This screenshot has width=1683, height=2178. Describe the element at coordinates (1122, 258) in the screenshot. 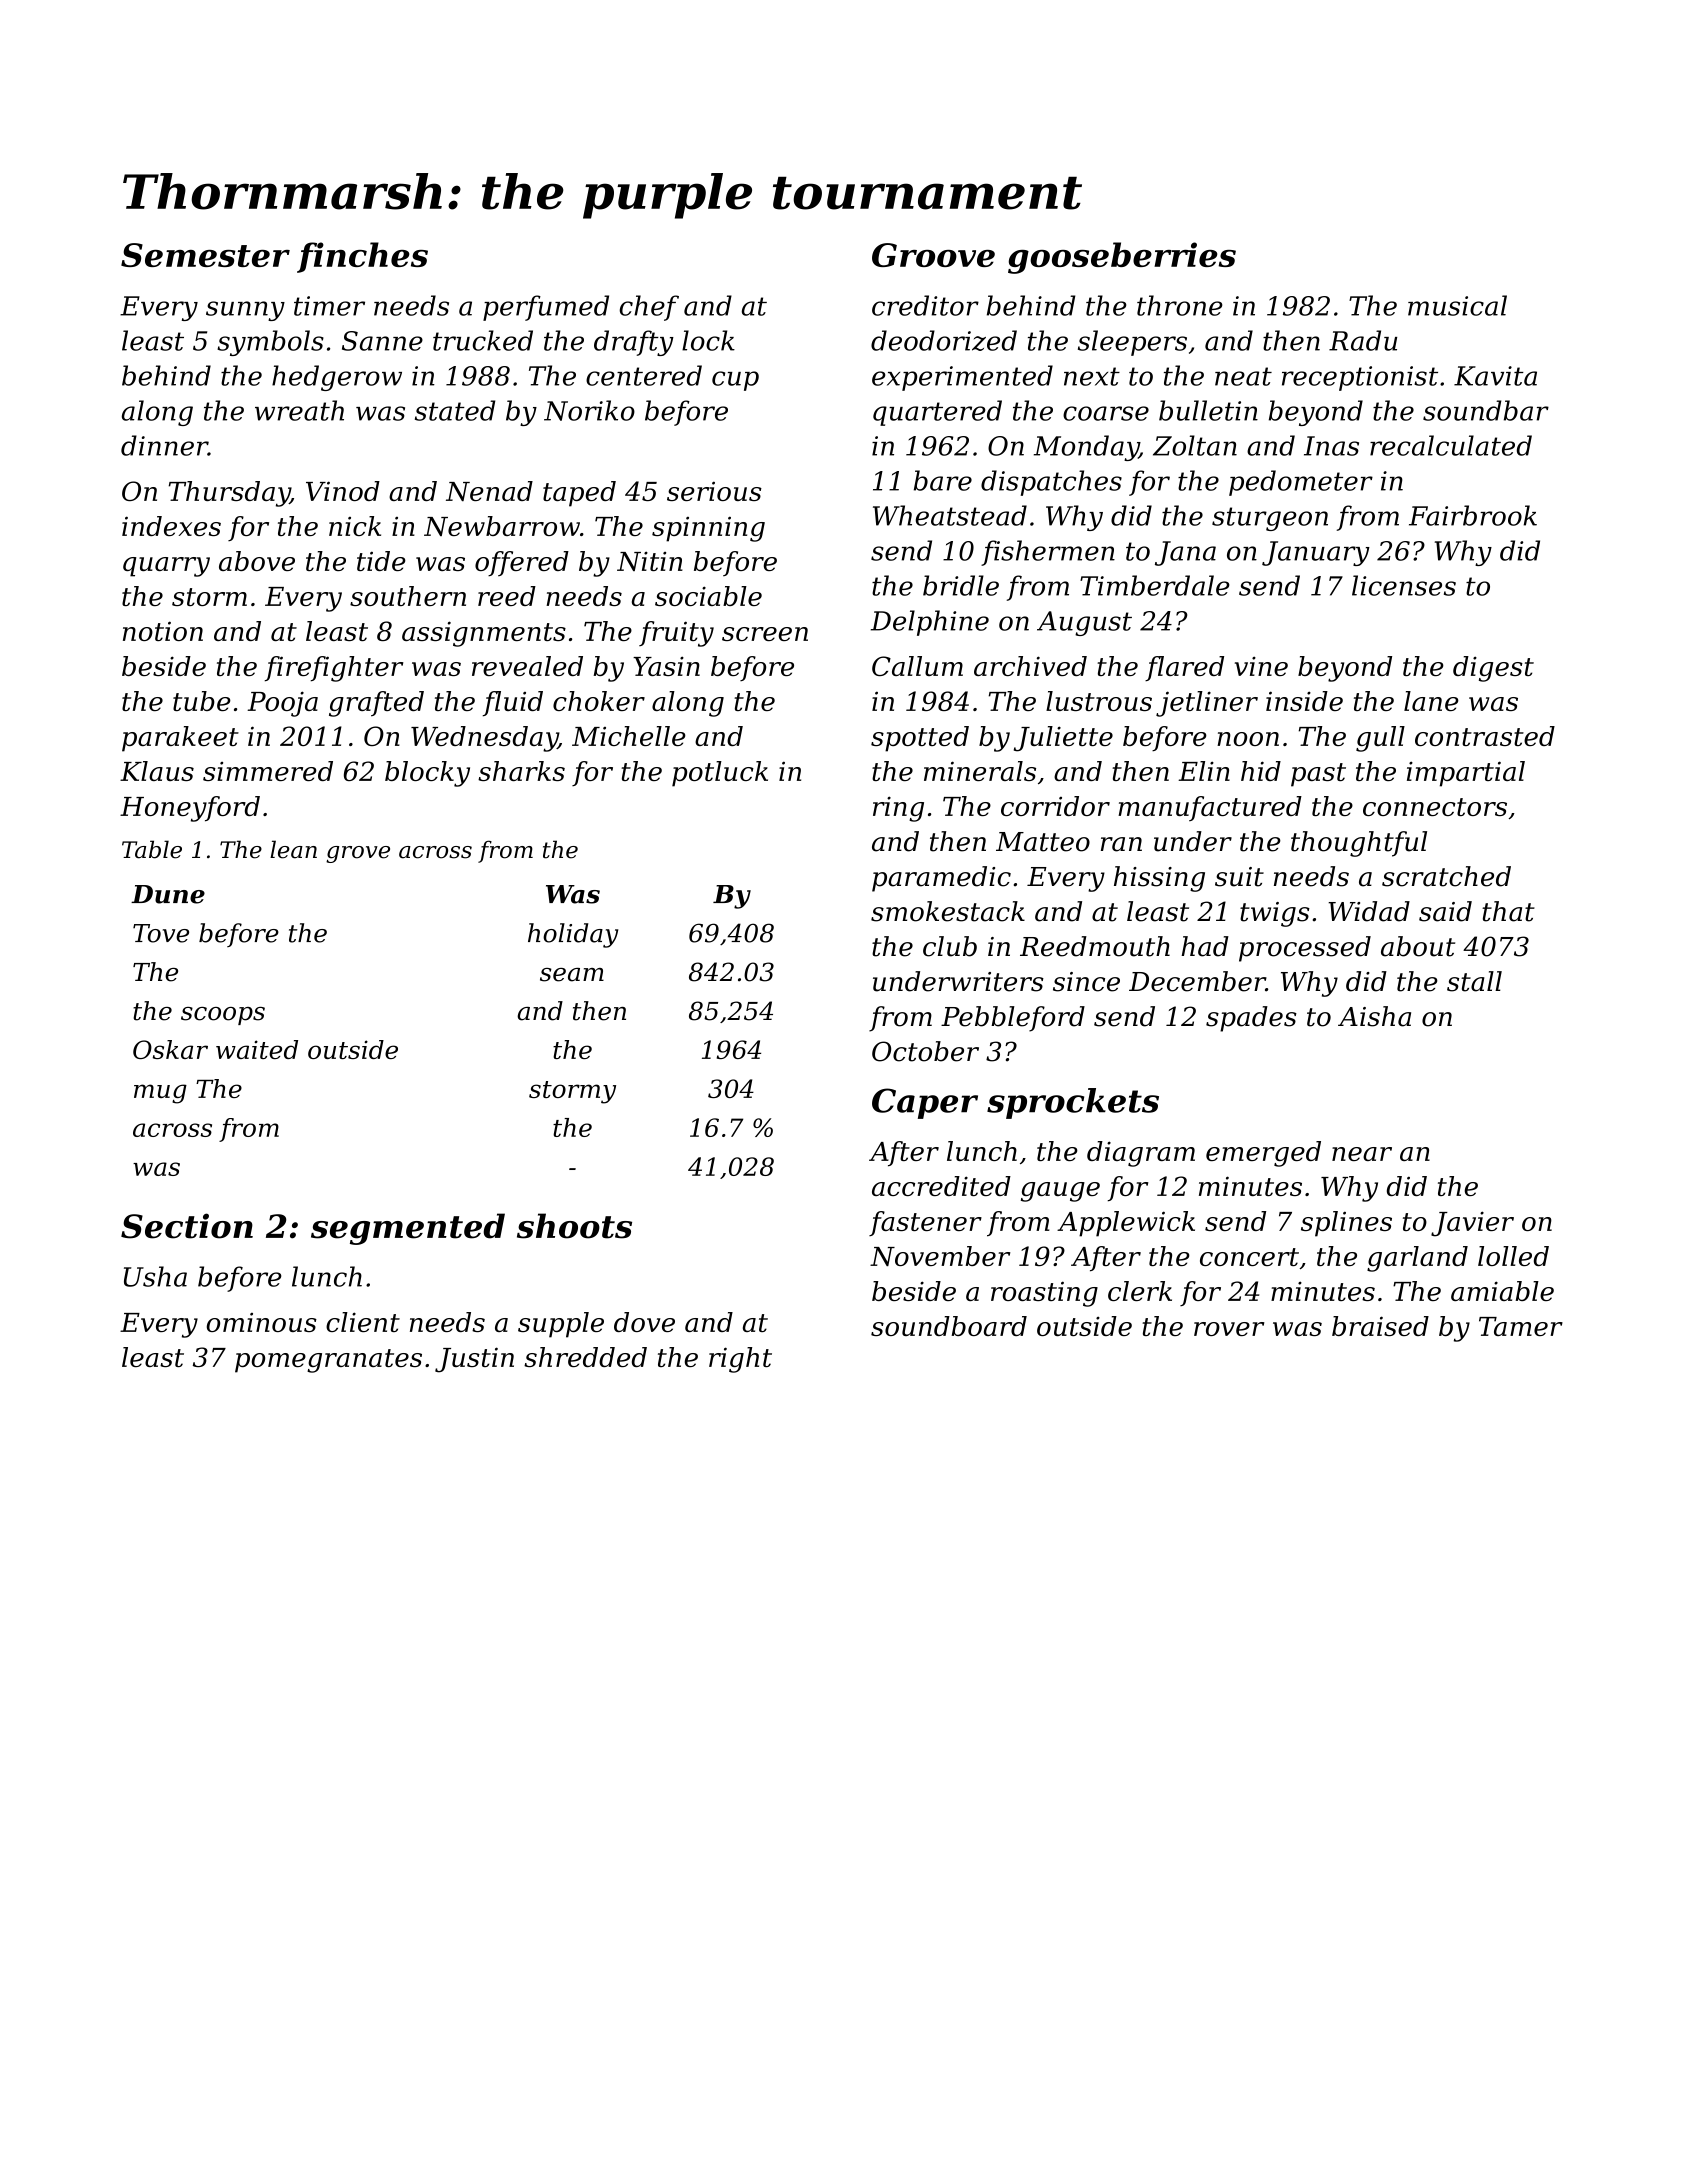

I see `gooseberries` at that location.
